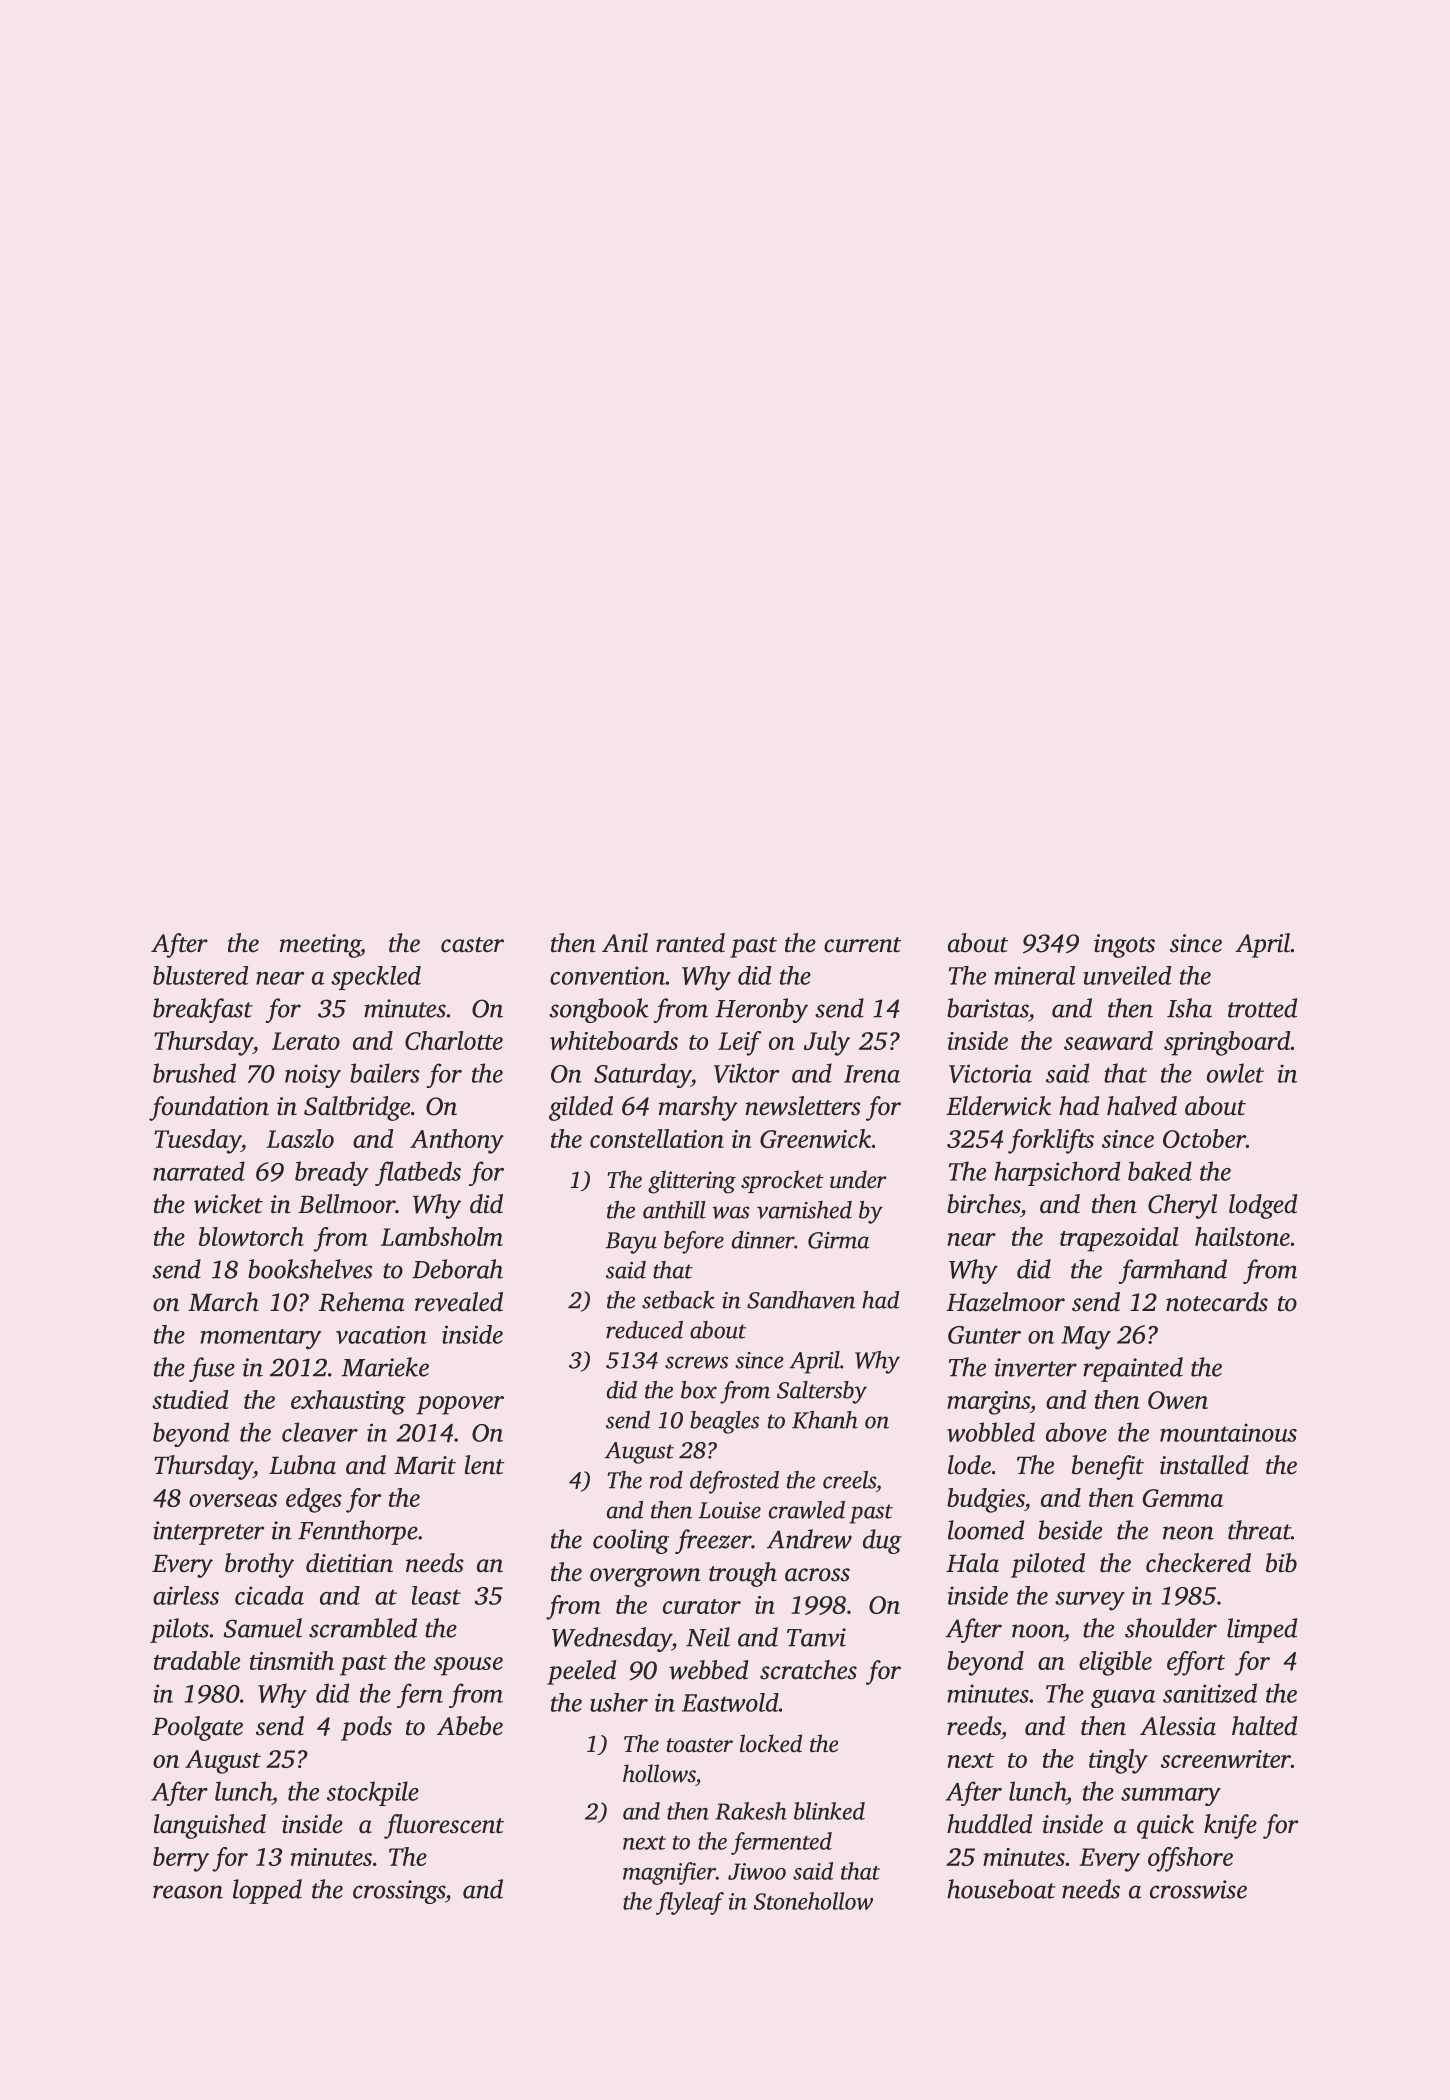 This image has width=1450, height=2100. I want to click on lodged, so click(1263, 1206).
